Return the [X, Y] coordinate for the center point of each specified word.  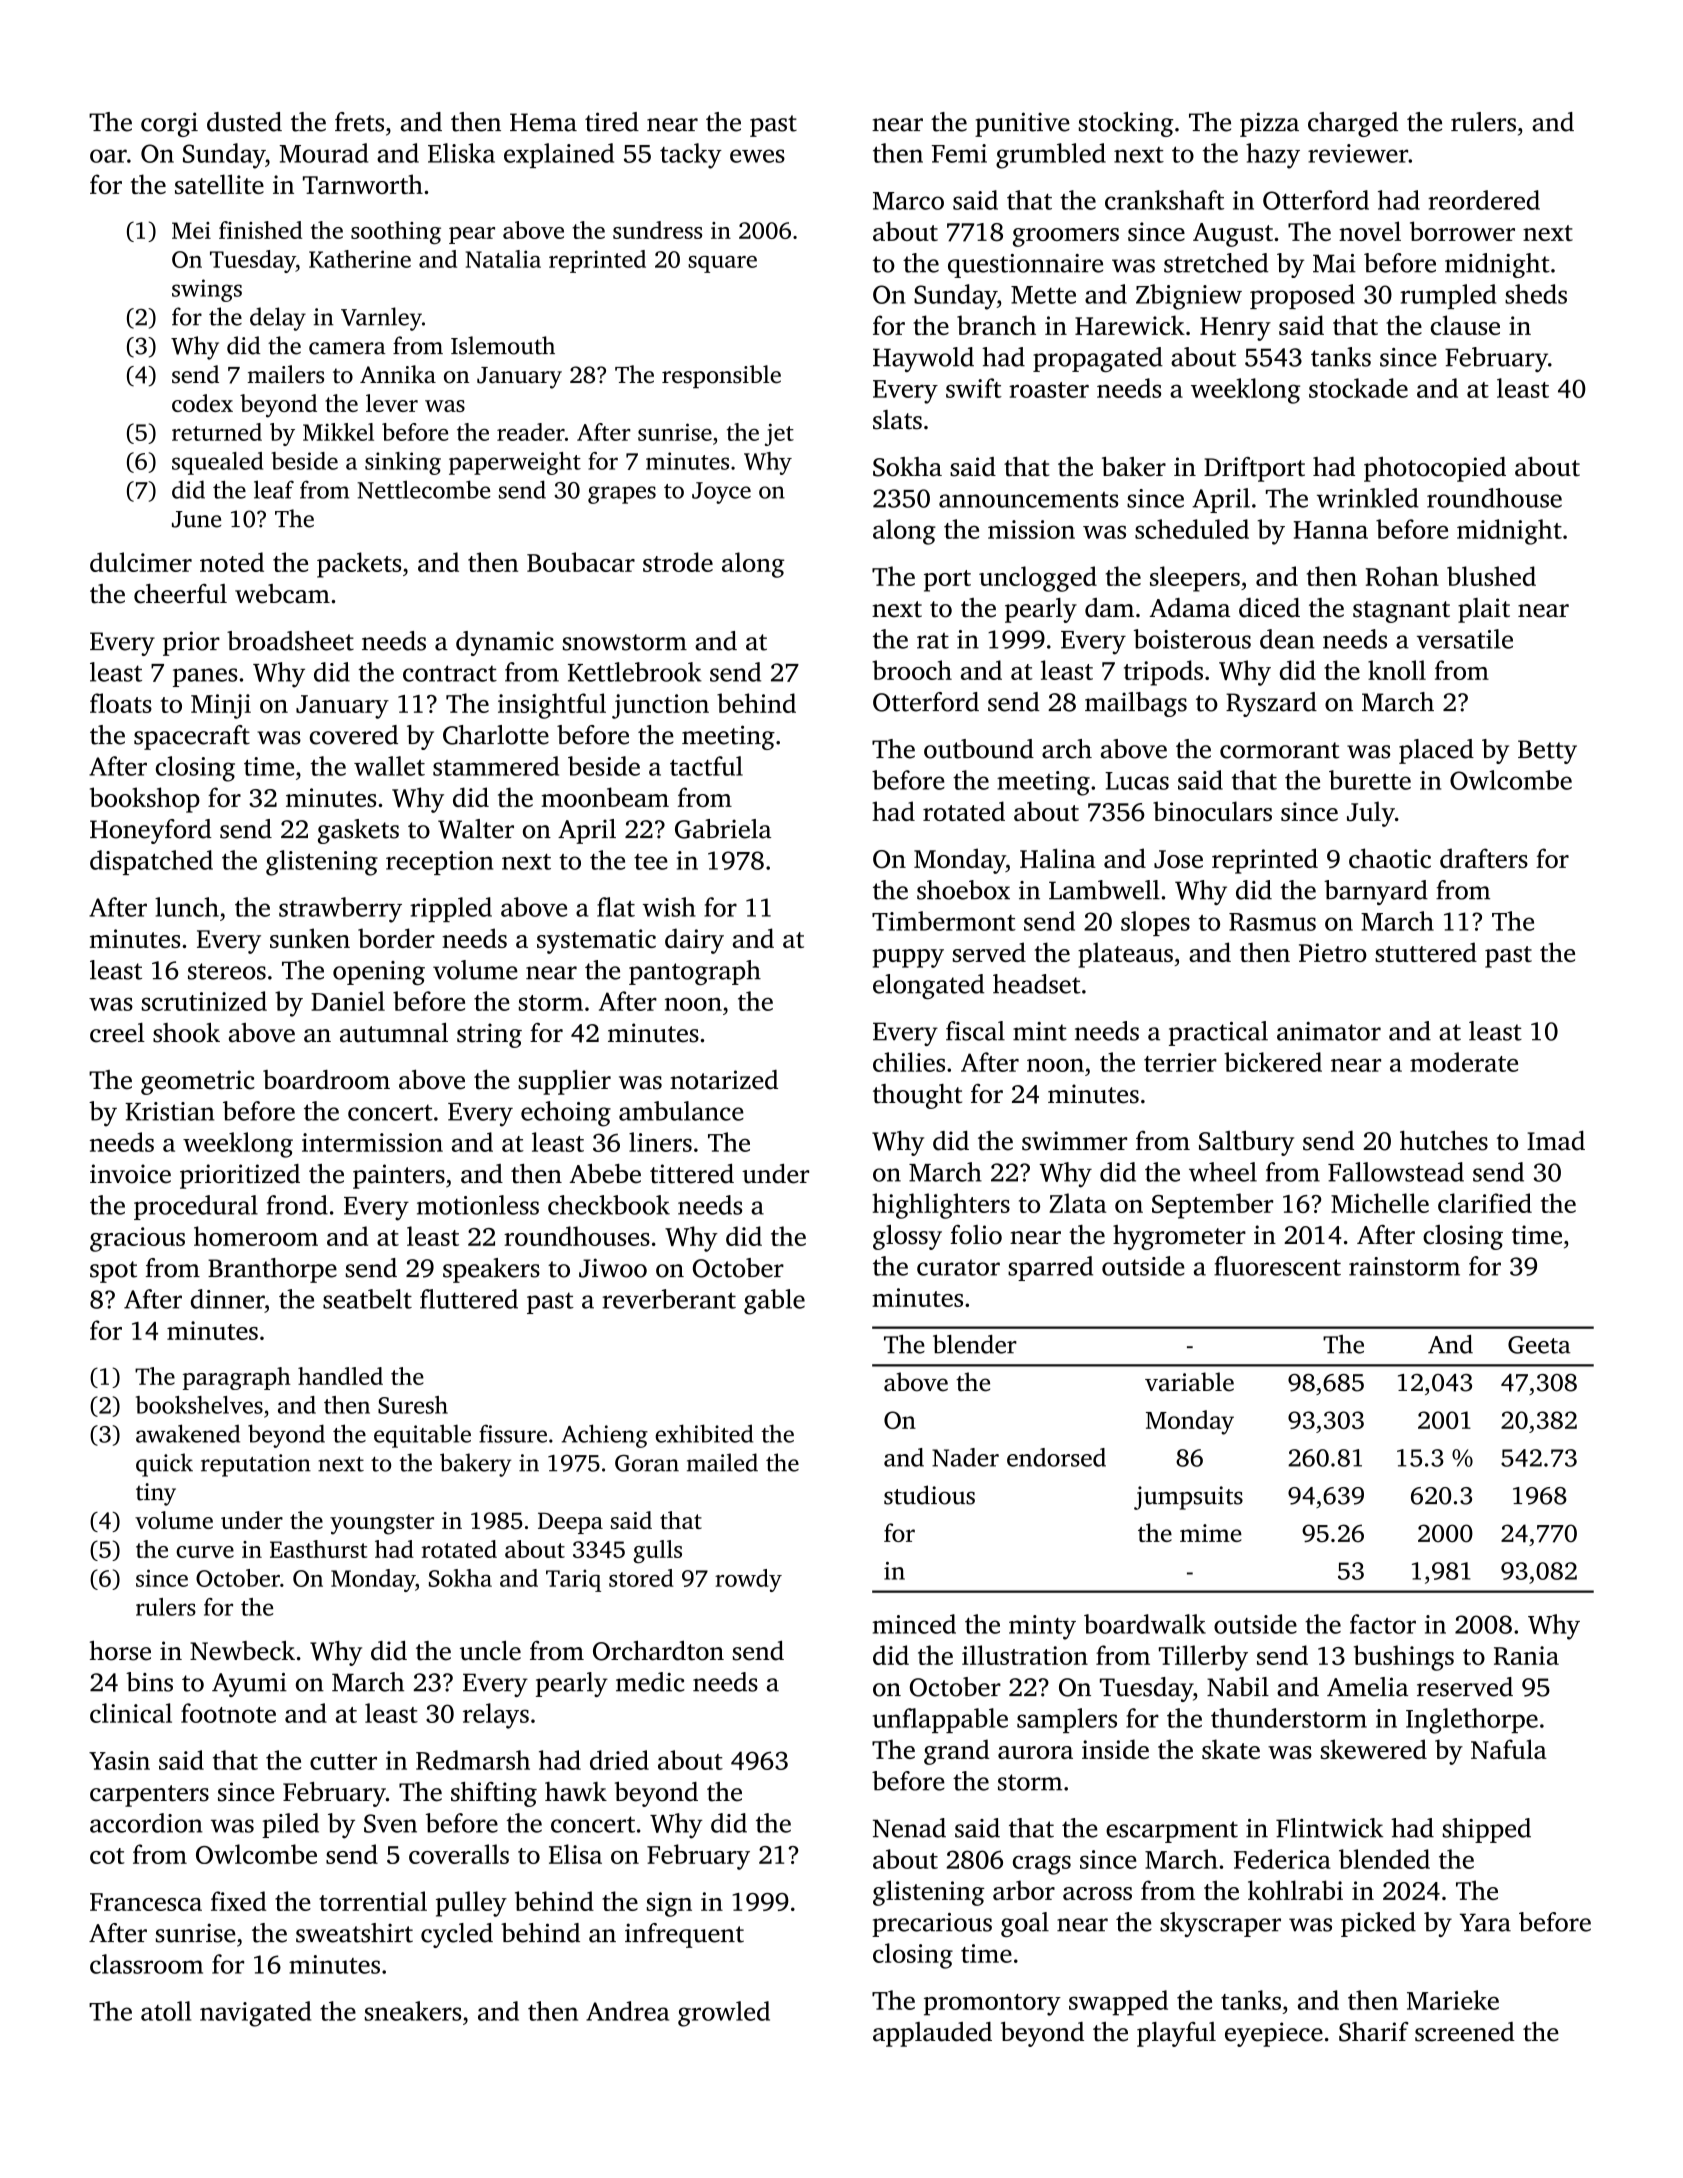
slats [897, 420]
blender [975, 1344]
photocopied [1435, 469]
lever [392, 403]
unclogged [1038, 579]
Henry [1235, 329]
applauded [932, 2034]
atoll [166, 2011]
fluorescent [1277, 1266]
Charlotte [496, 735]
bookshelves [199, 1405]
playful [1176, 2034]
